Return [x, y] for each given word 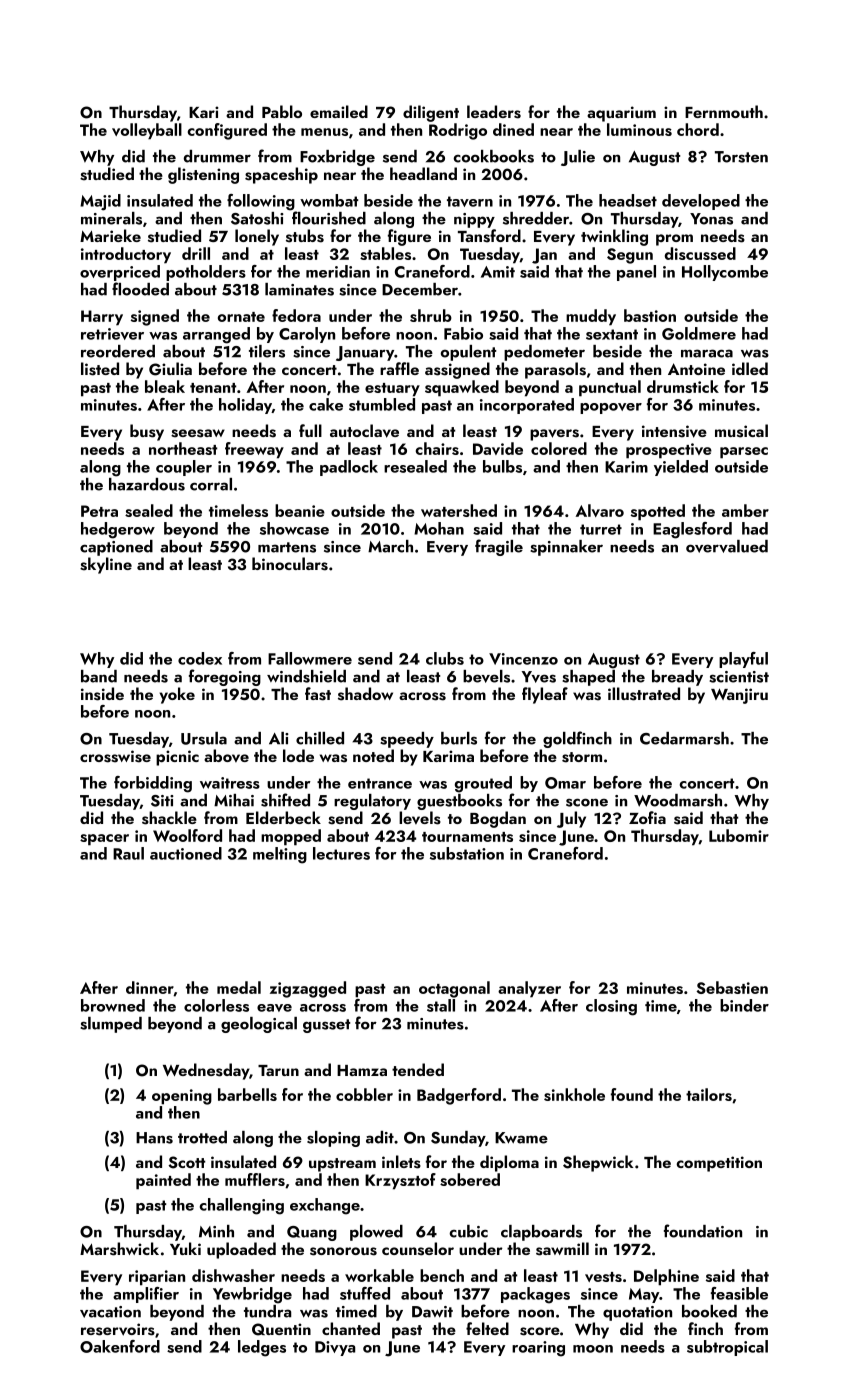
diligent [431, 113]
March [390, 546]
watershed [459, 510]
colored [559, 448]
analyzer [529, 989]
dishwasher [233, 1275]
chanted [351, 1328]
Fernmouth [724, 111]
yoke [177, 695]
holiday [245, 406]
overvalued [727, 546]
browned [113, 1005]
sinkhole [574, 1094]
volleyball [147, 131]
